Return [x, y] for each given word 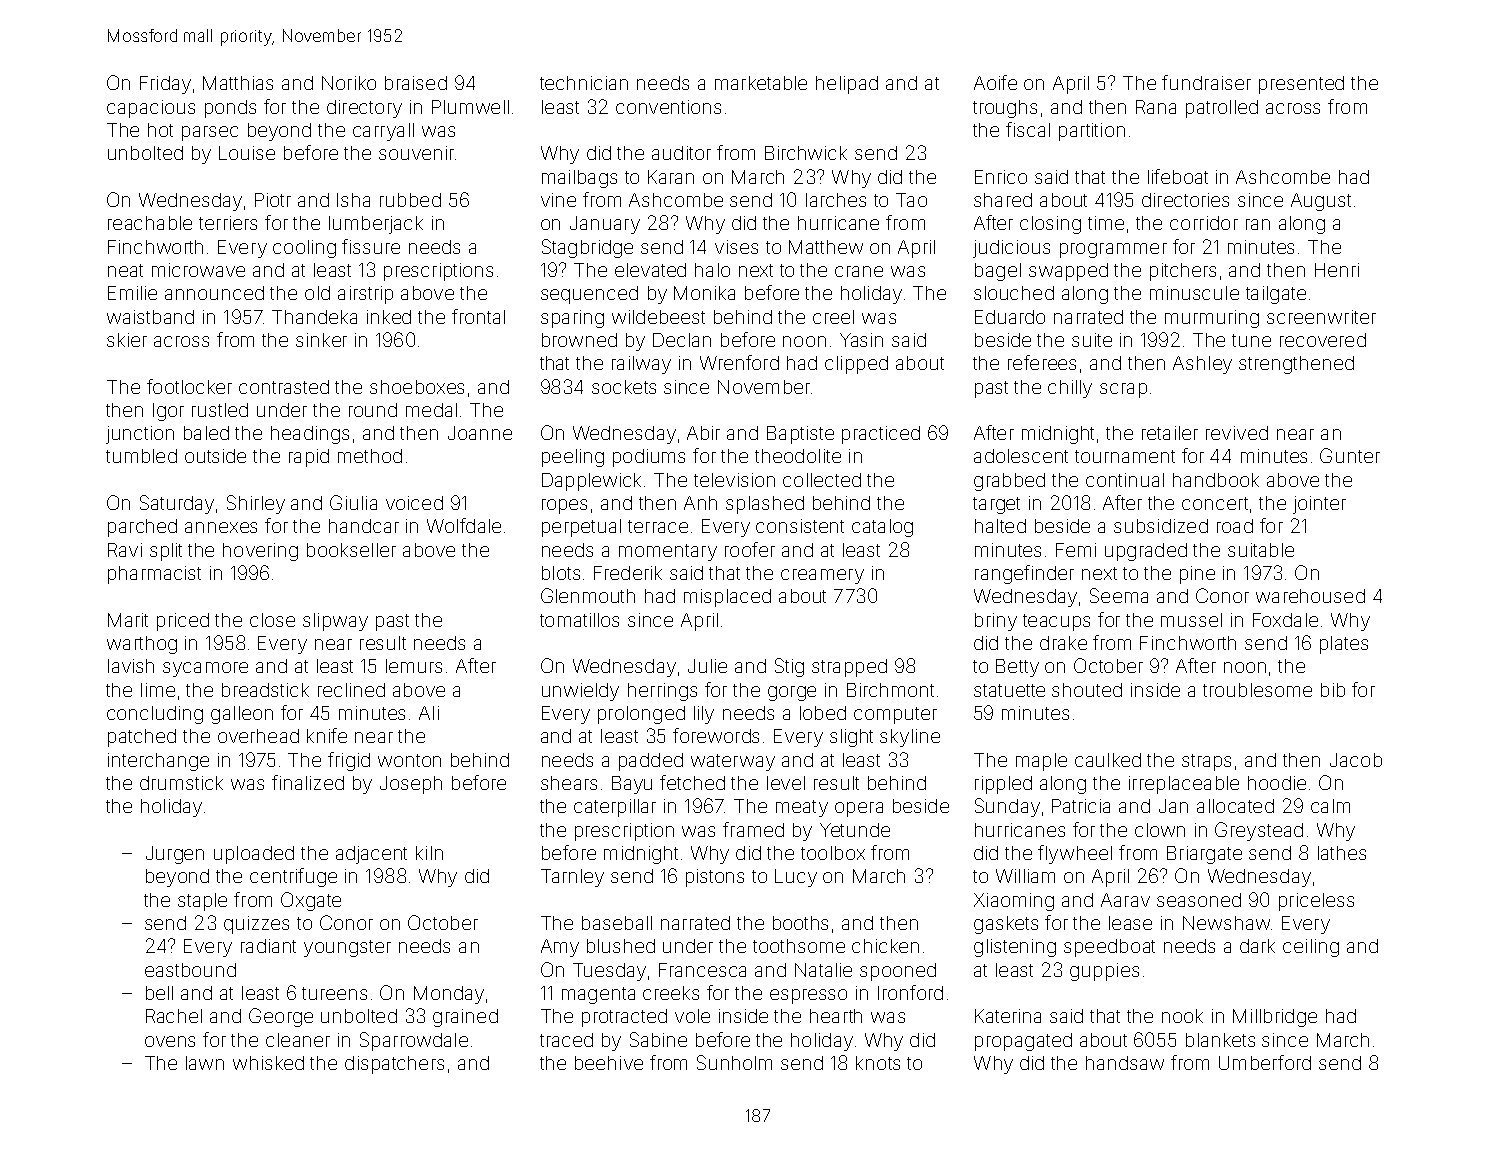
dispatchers [394, 1065]
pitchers [1183, 272]
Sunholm [734, 1062]
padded [651, 762]
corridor [1204, 223]
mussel [1191, 620]
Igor [168, 412]
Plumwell [470, 107]
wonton [409, 760]
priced [183, 622]
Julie [707, 666]
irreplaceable [1184, 785]
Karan [671, 177]
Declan [682, 340]
